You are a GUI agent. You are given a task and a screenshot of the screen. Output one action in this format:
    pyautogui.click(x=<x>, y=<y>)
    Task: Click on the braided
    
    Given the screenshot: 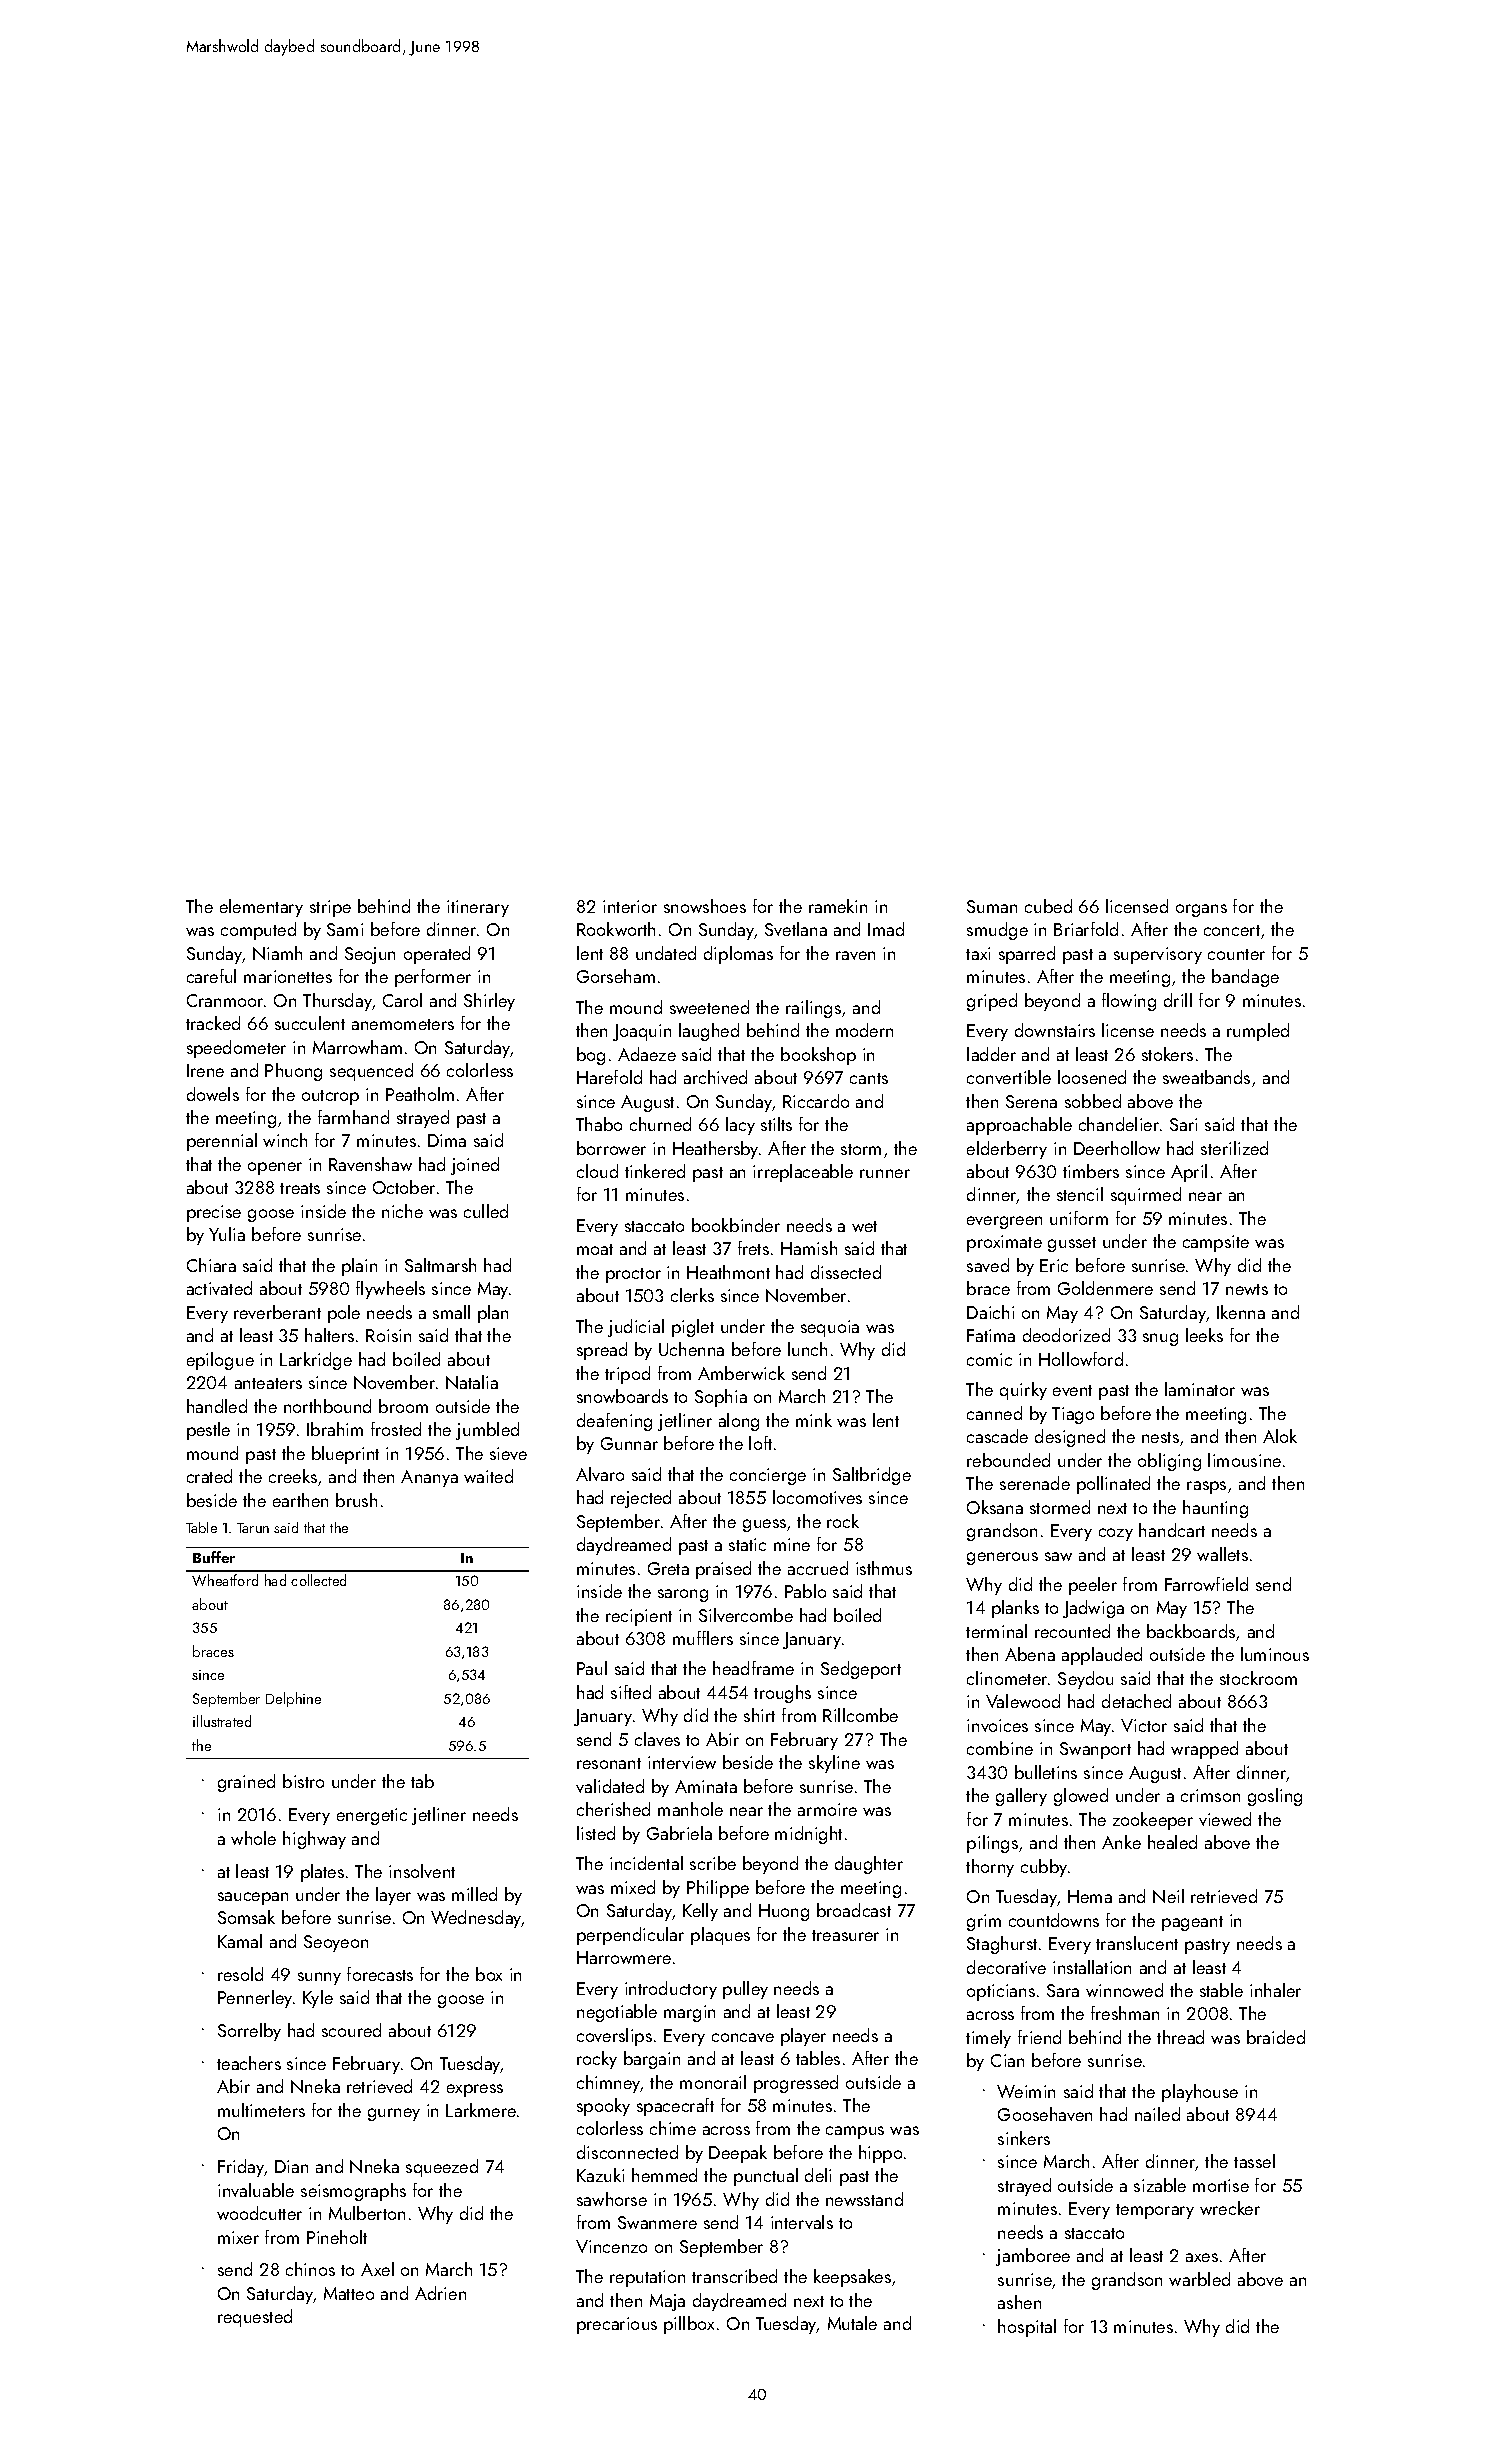 What is the action you would take?
    pyautogui.click(x=1276, y=2037)
